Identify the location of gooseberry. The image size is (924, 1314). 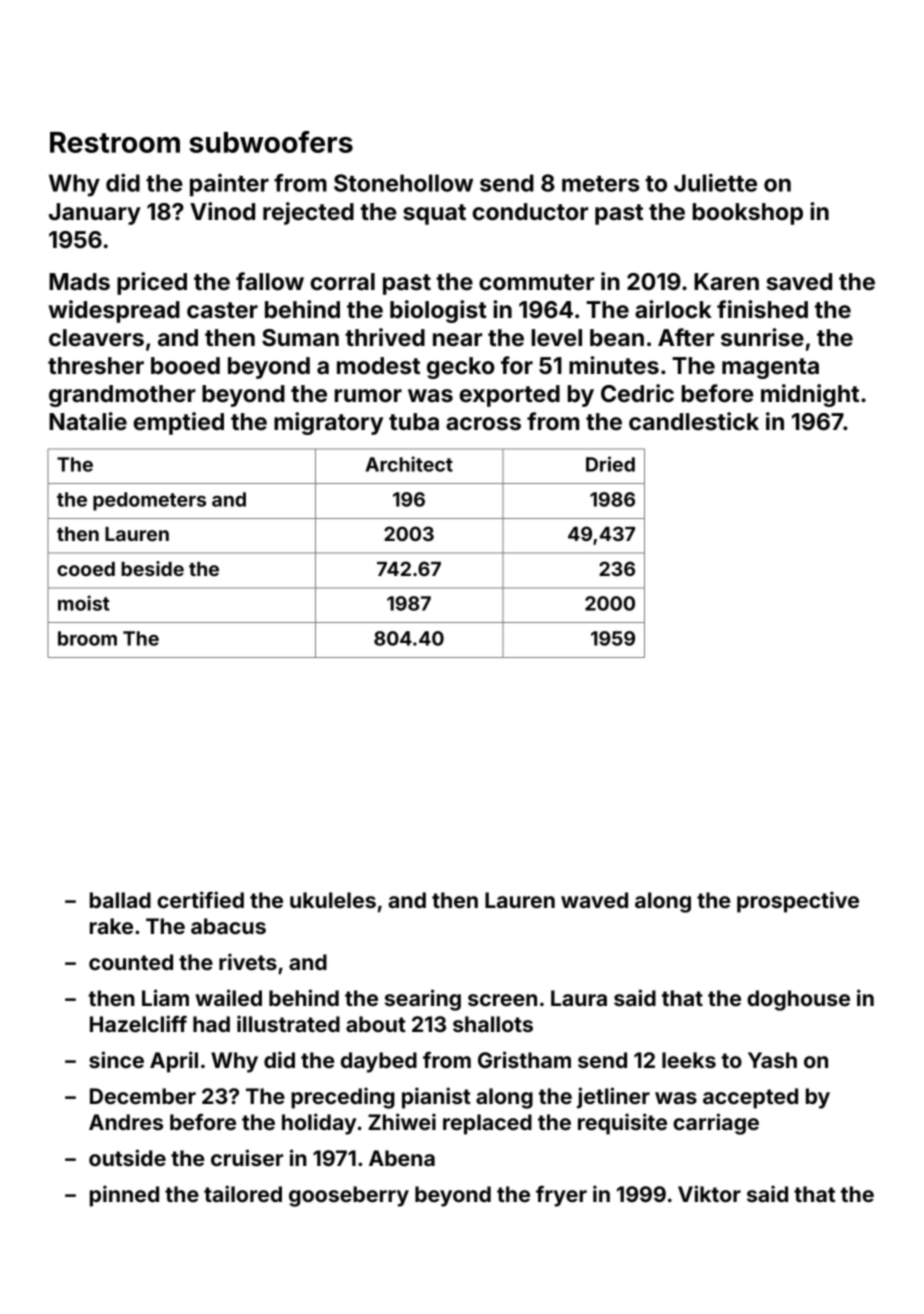
(349, 1196).
